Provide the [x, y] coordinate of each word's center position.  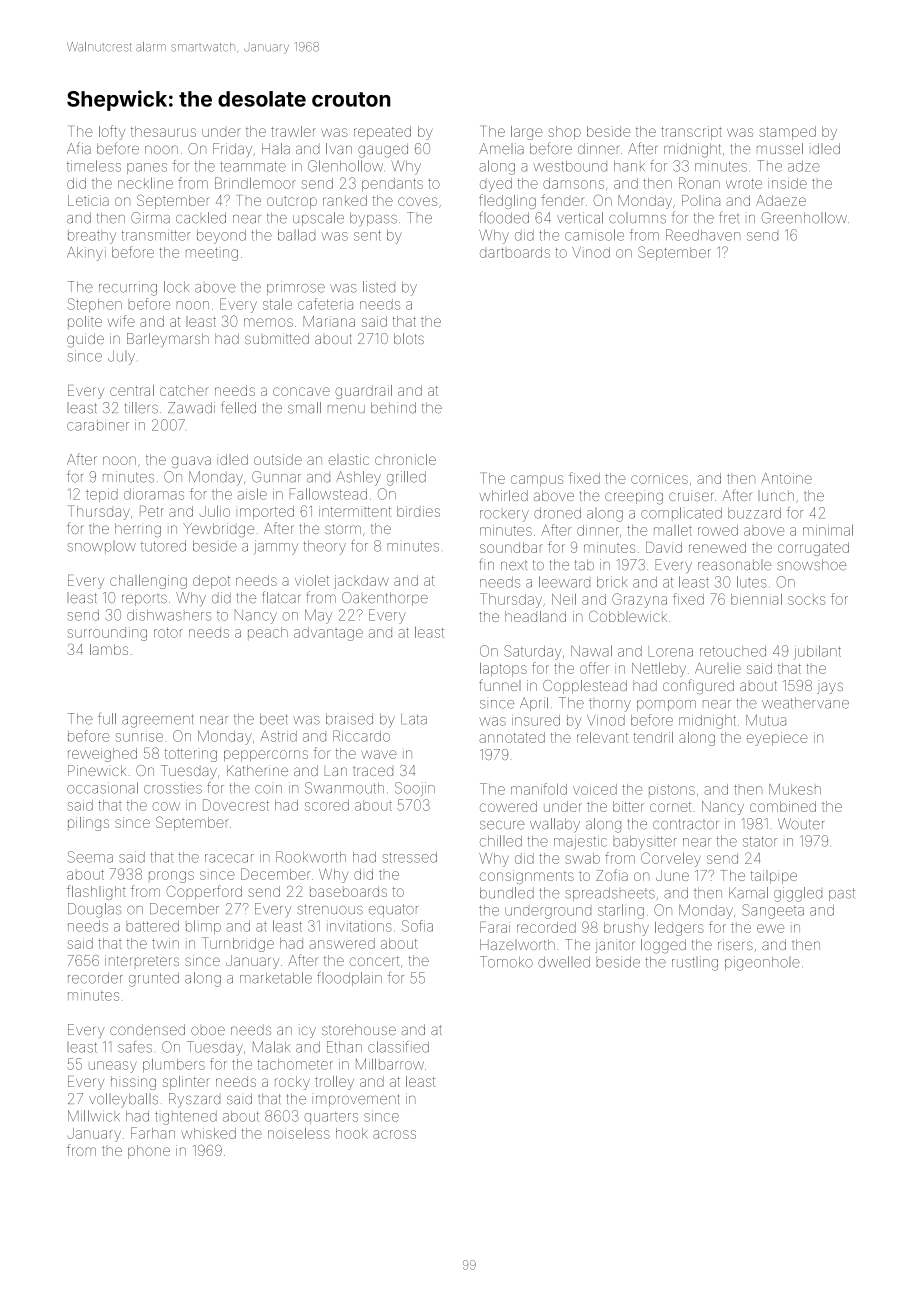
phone [149, 1152]
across [394, 1134]
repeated [382, 133]
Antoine [786, 478]
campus [537, 481]
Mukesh [795, 789]
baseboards [348, 891]
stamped [787, 133]
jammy [276, 547]
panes [147, 168]
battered [153, 926]
